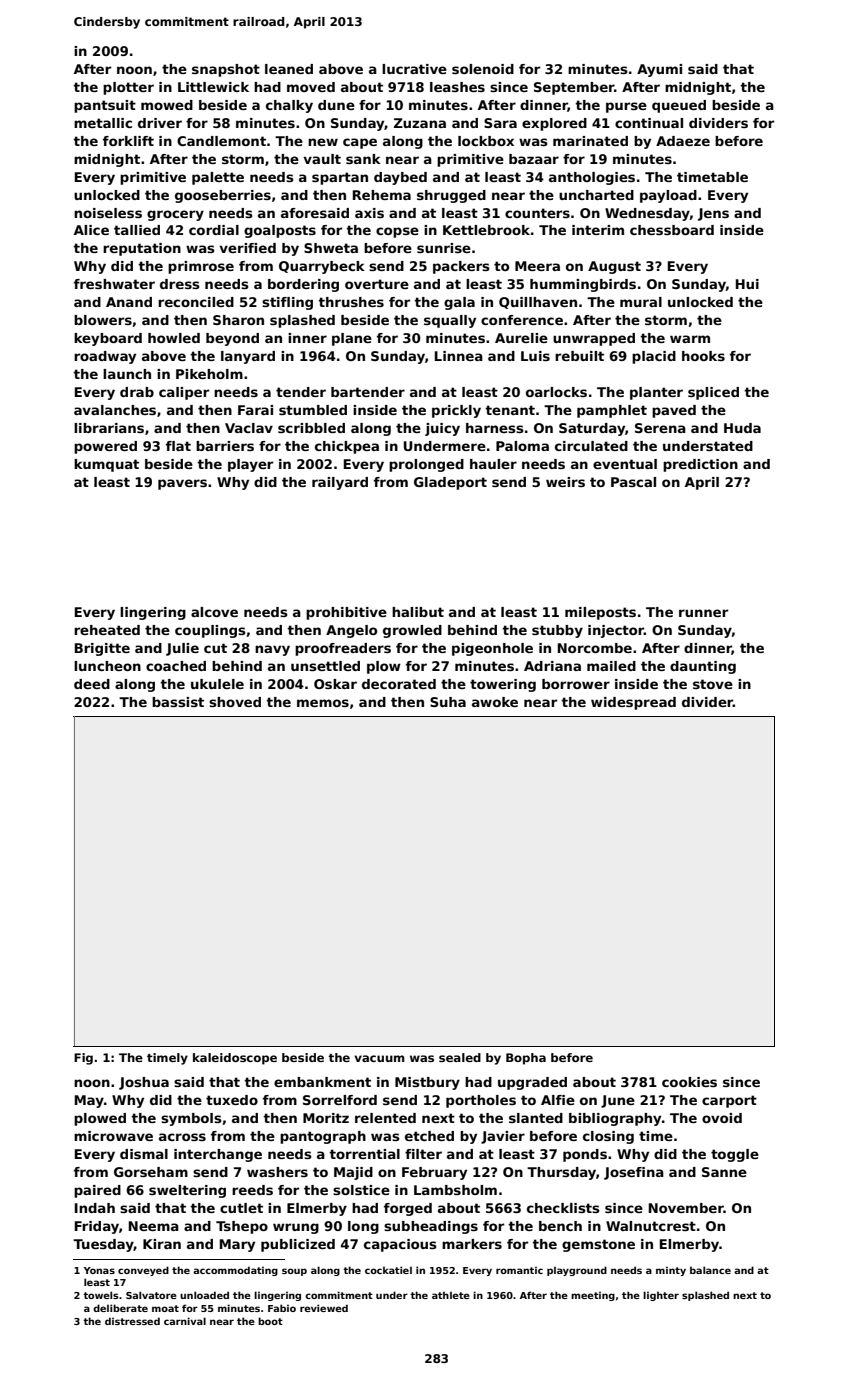 The height and width of the screenshot is (1400, 849). What do you see at coordinates (151, 1295) in the screenshot?
I see `Salvatore` at bounding box center [151, 1295].
